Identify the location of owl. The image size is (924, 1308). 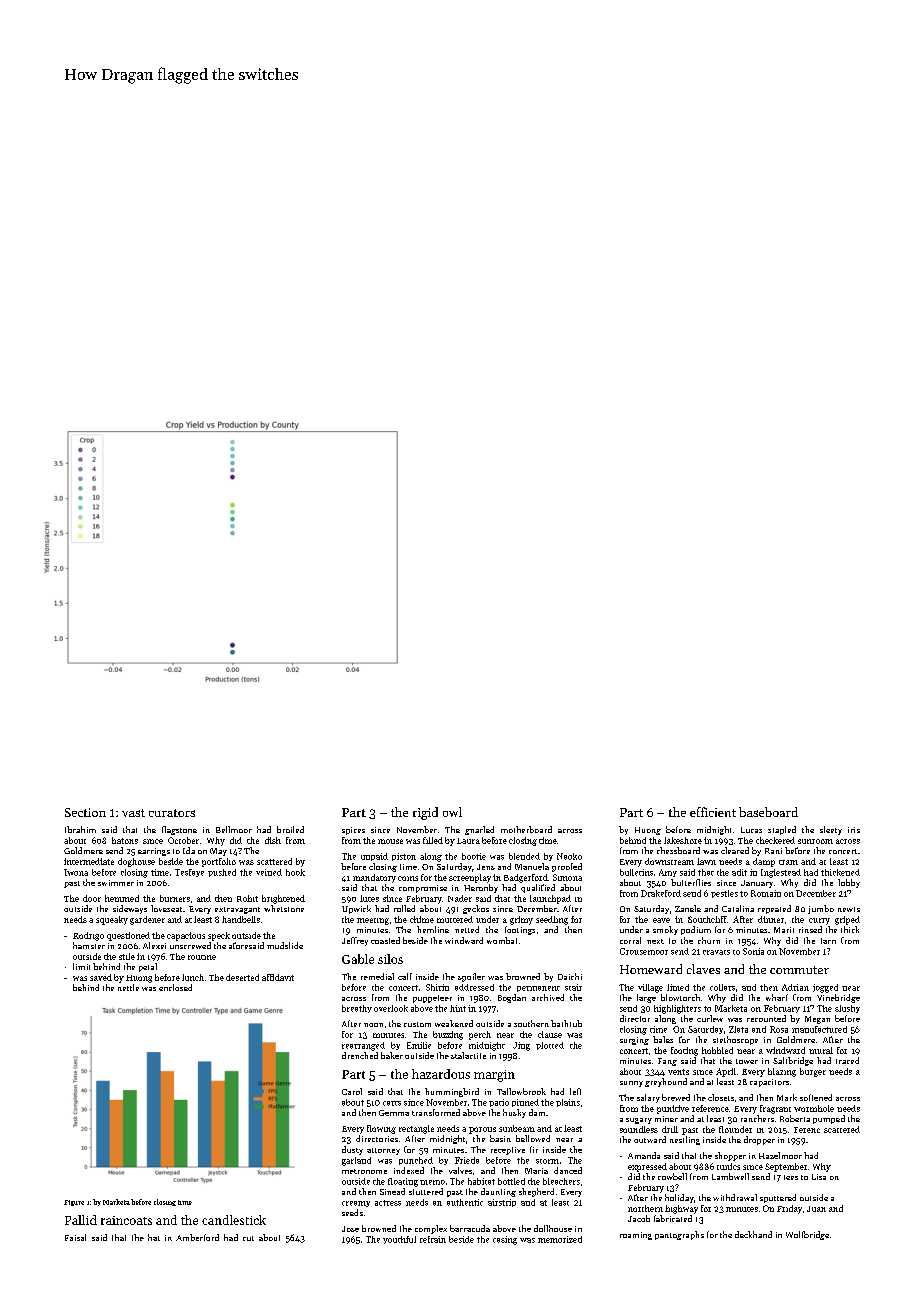
(452, 812).
